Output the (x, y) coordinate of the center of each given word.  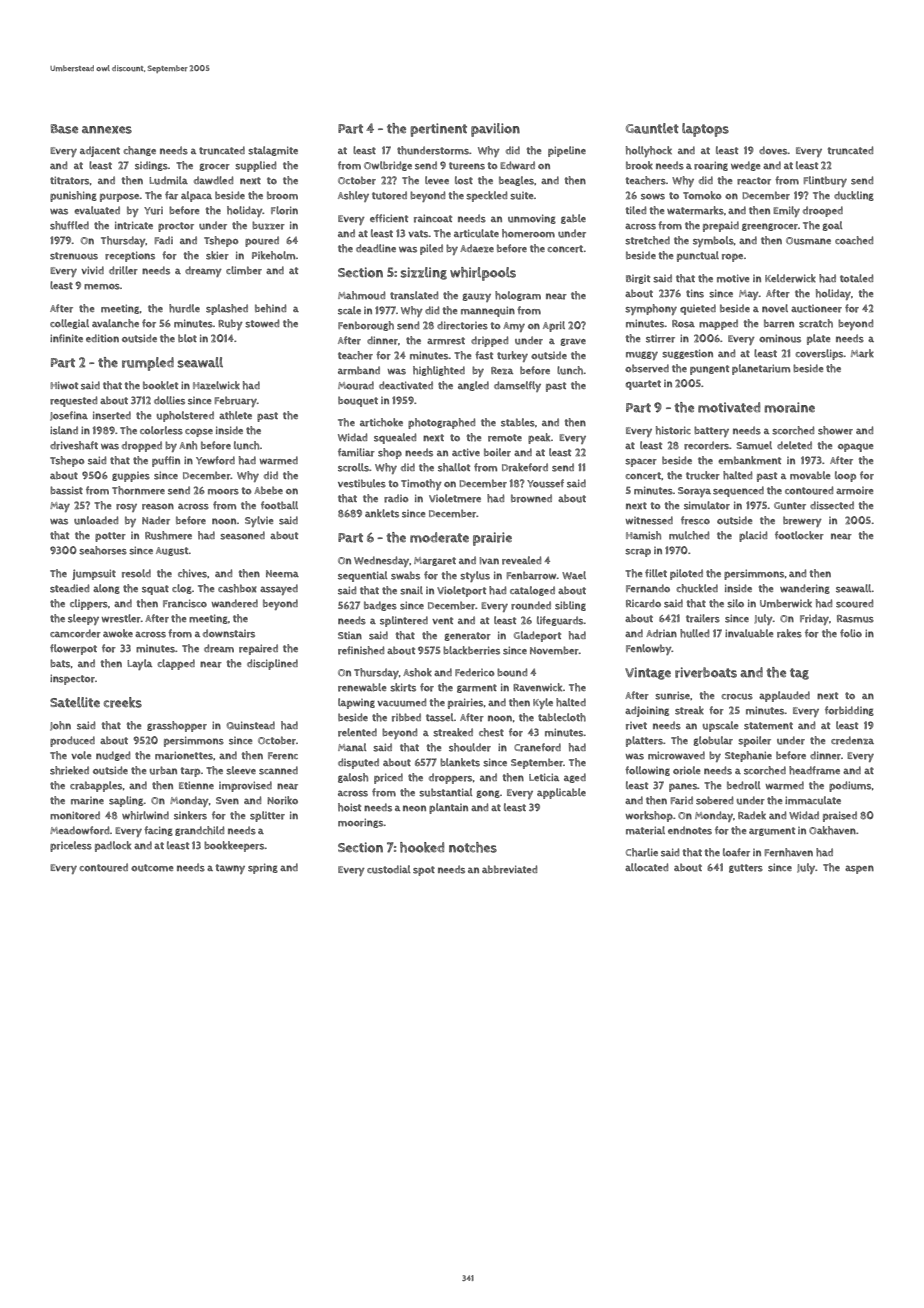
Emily (786, 211)
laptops (705, 130)
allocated (646, 867)
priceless (71, 846)
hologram (518, 296)
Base (64, 129)
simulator (707, 505)
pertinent (438, 130)
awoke (118, 633)
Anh (188, 445)
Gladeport (537, 636)
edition (102, 338)
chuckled (697, 588)
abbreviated (509, 869)
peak (539, 438)
